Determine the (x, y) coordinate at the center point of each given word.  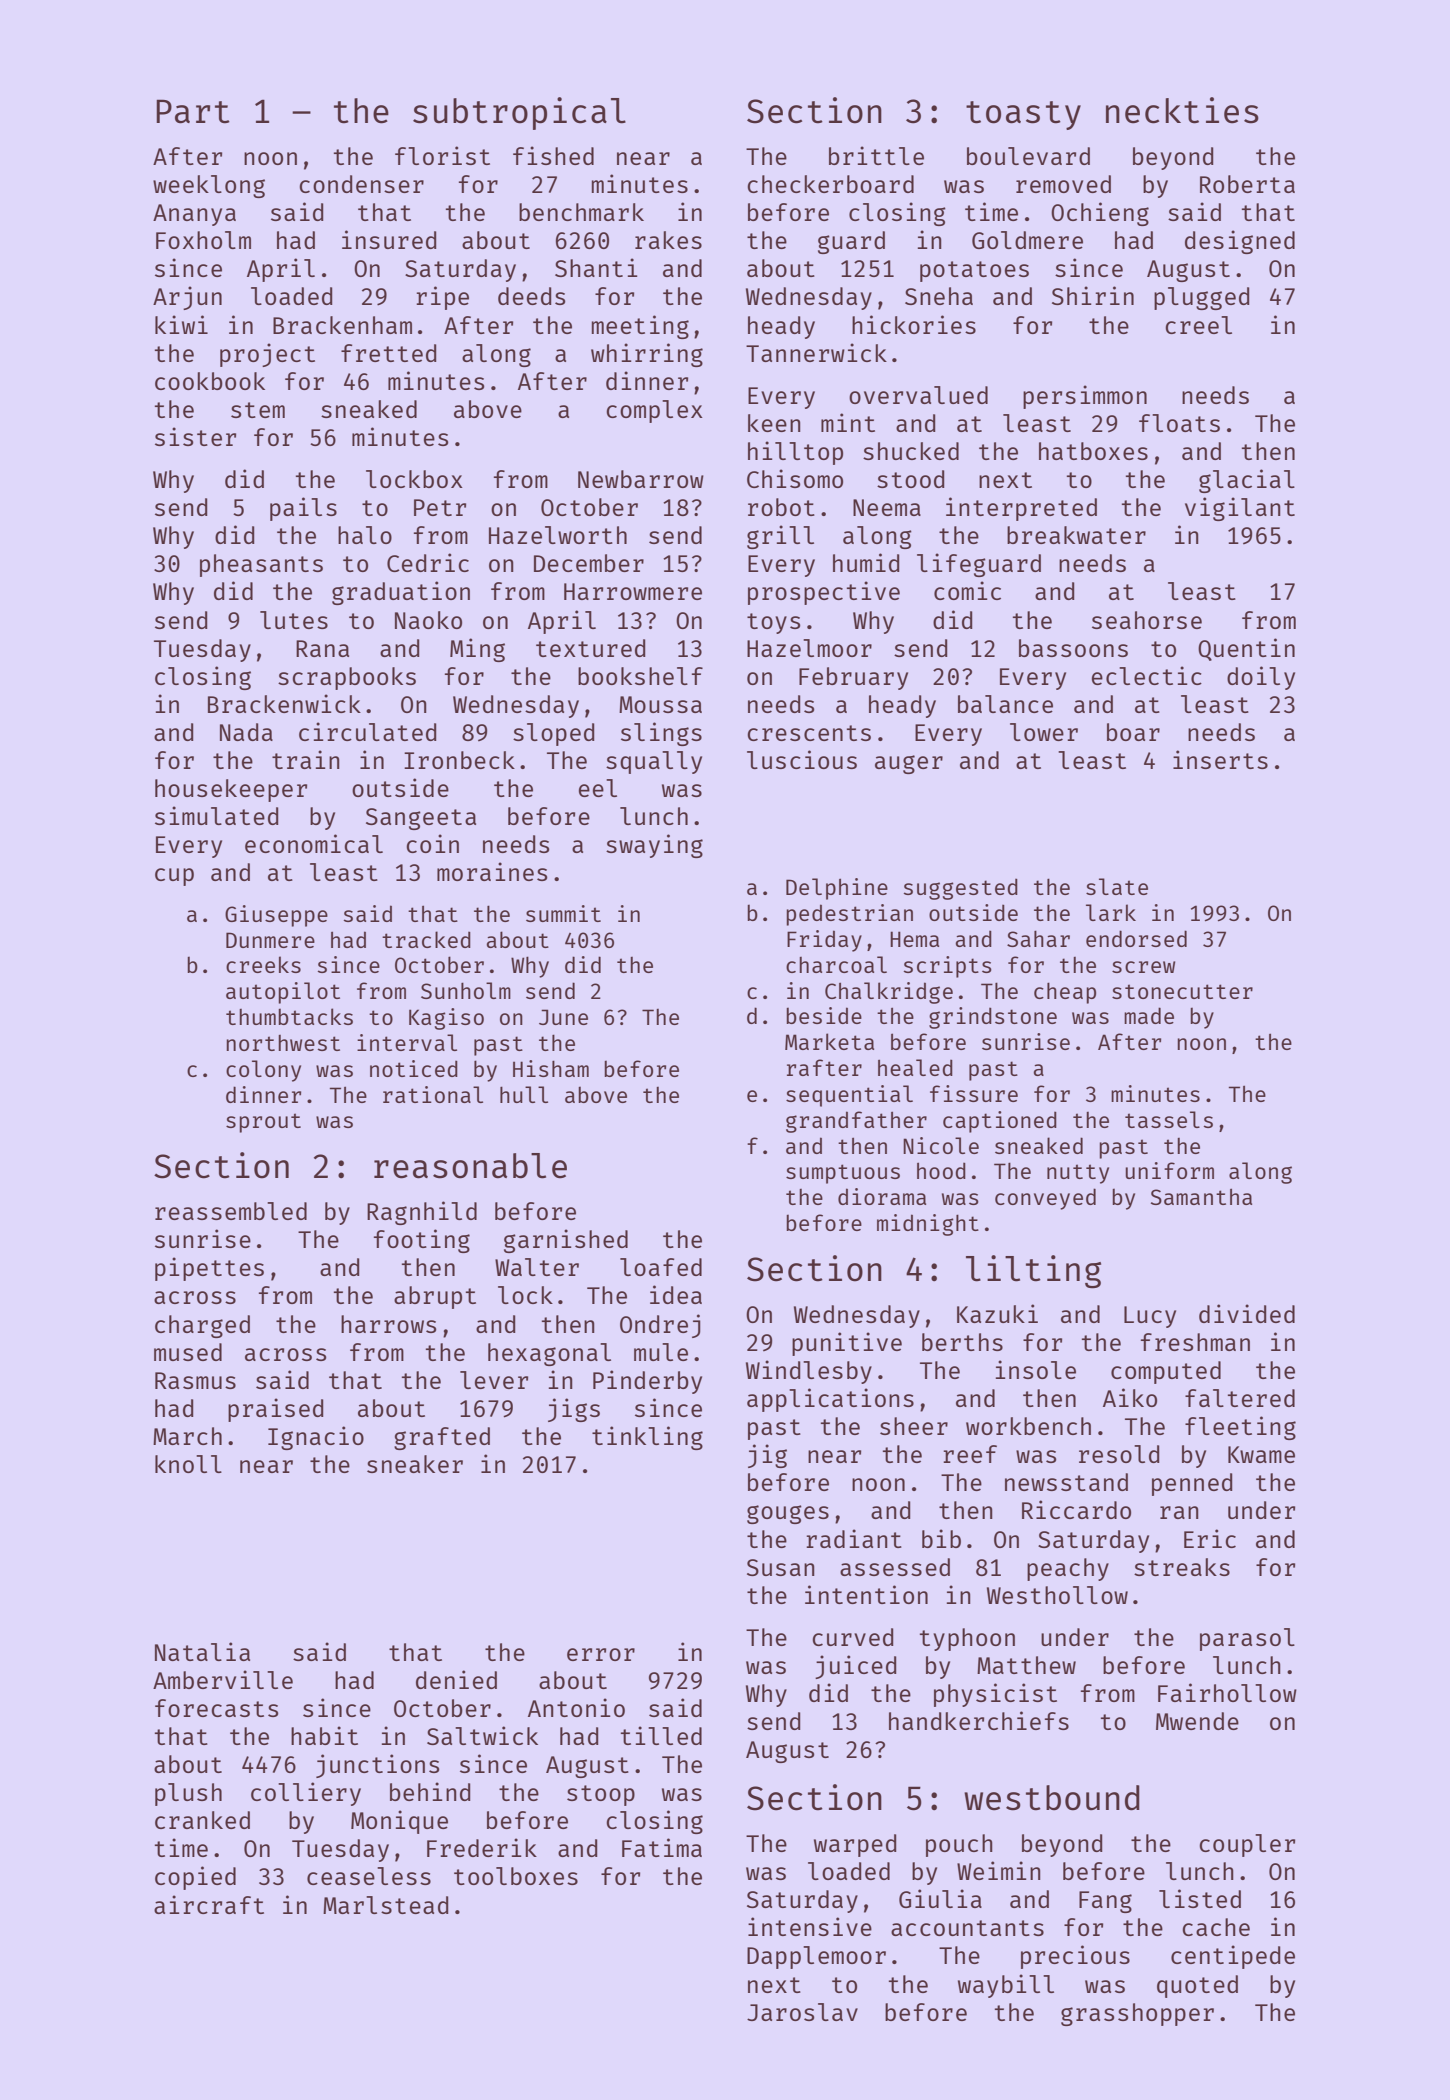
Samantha (1201, 1196)
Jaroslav (802, 2012)
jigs (574, 1410)
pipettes (209, 1269)
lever (494, 1380)
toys (774, 623)
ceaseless (369, 1876)
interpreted (1021, 509)
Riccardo (1076, 1509)
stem (258, 410)
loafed (661, 1267)
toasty (1023, 115)
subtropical (519, 113)
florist (442, 155)
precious (1075, 1957)
